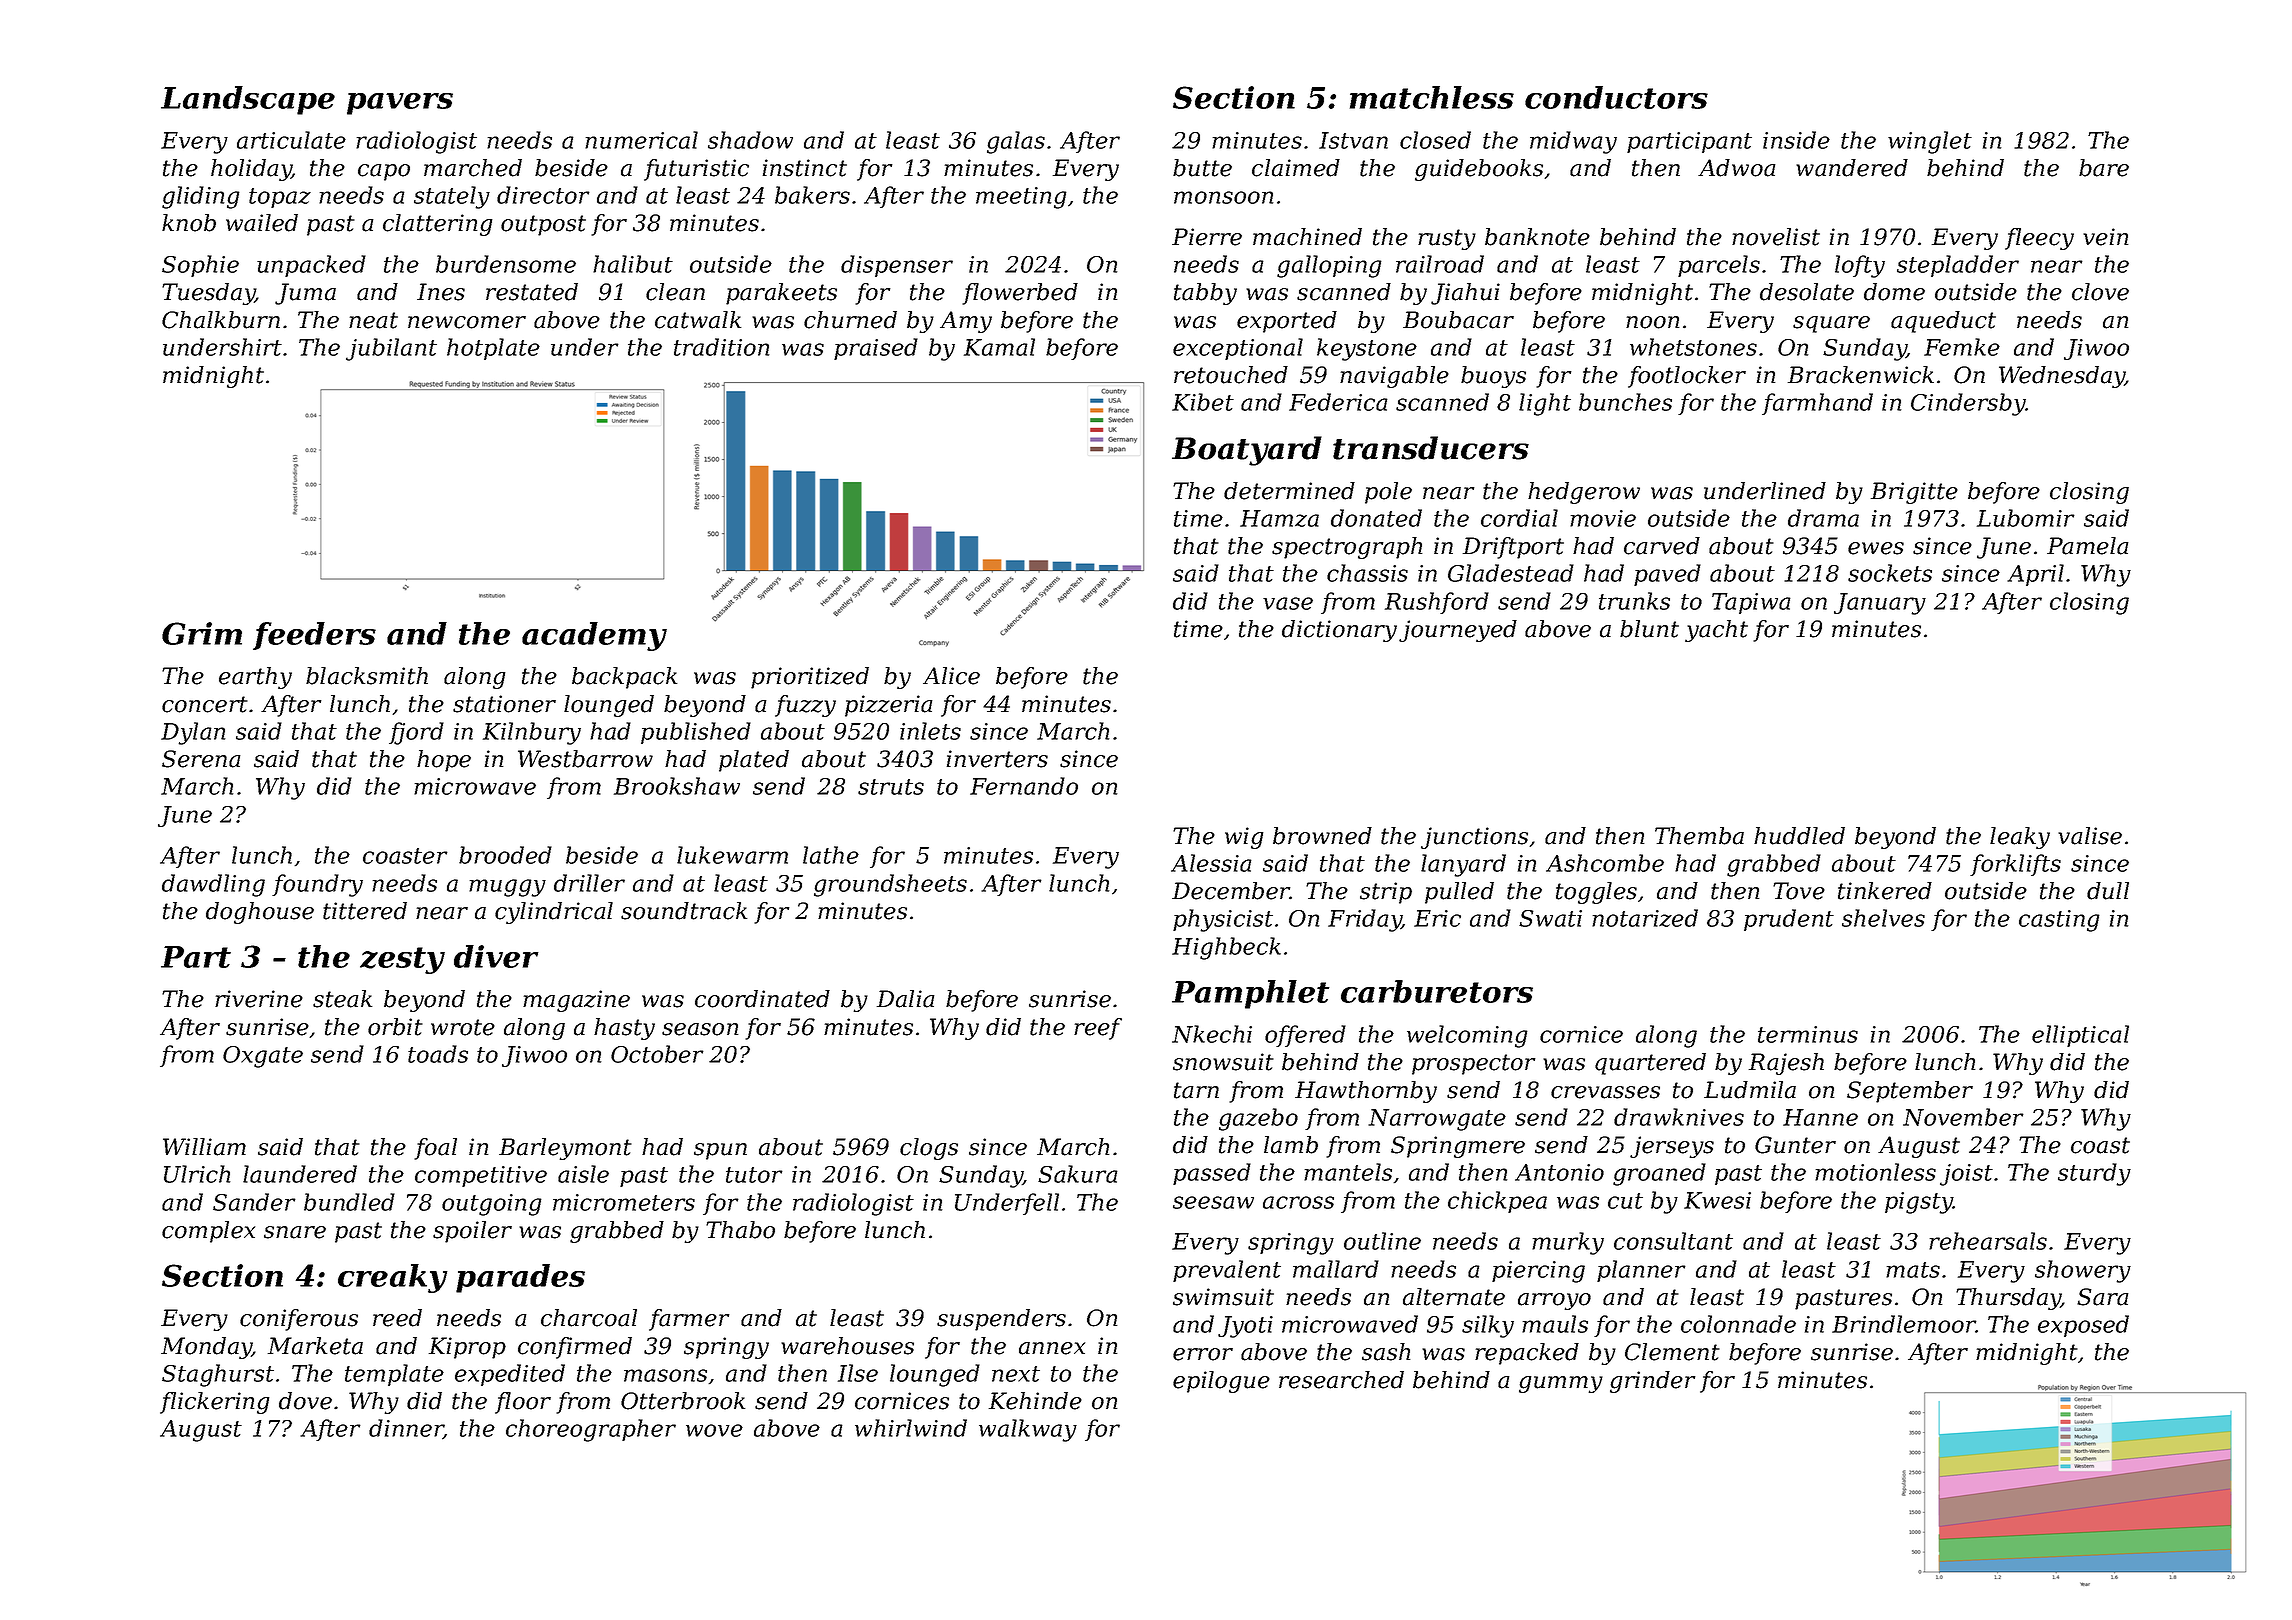 The height and width of the image is (1620, 2292). Describe the element at coordinates (1672, 1352) in the image. I see `Clement` at that location.
